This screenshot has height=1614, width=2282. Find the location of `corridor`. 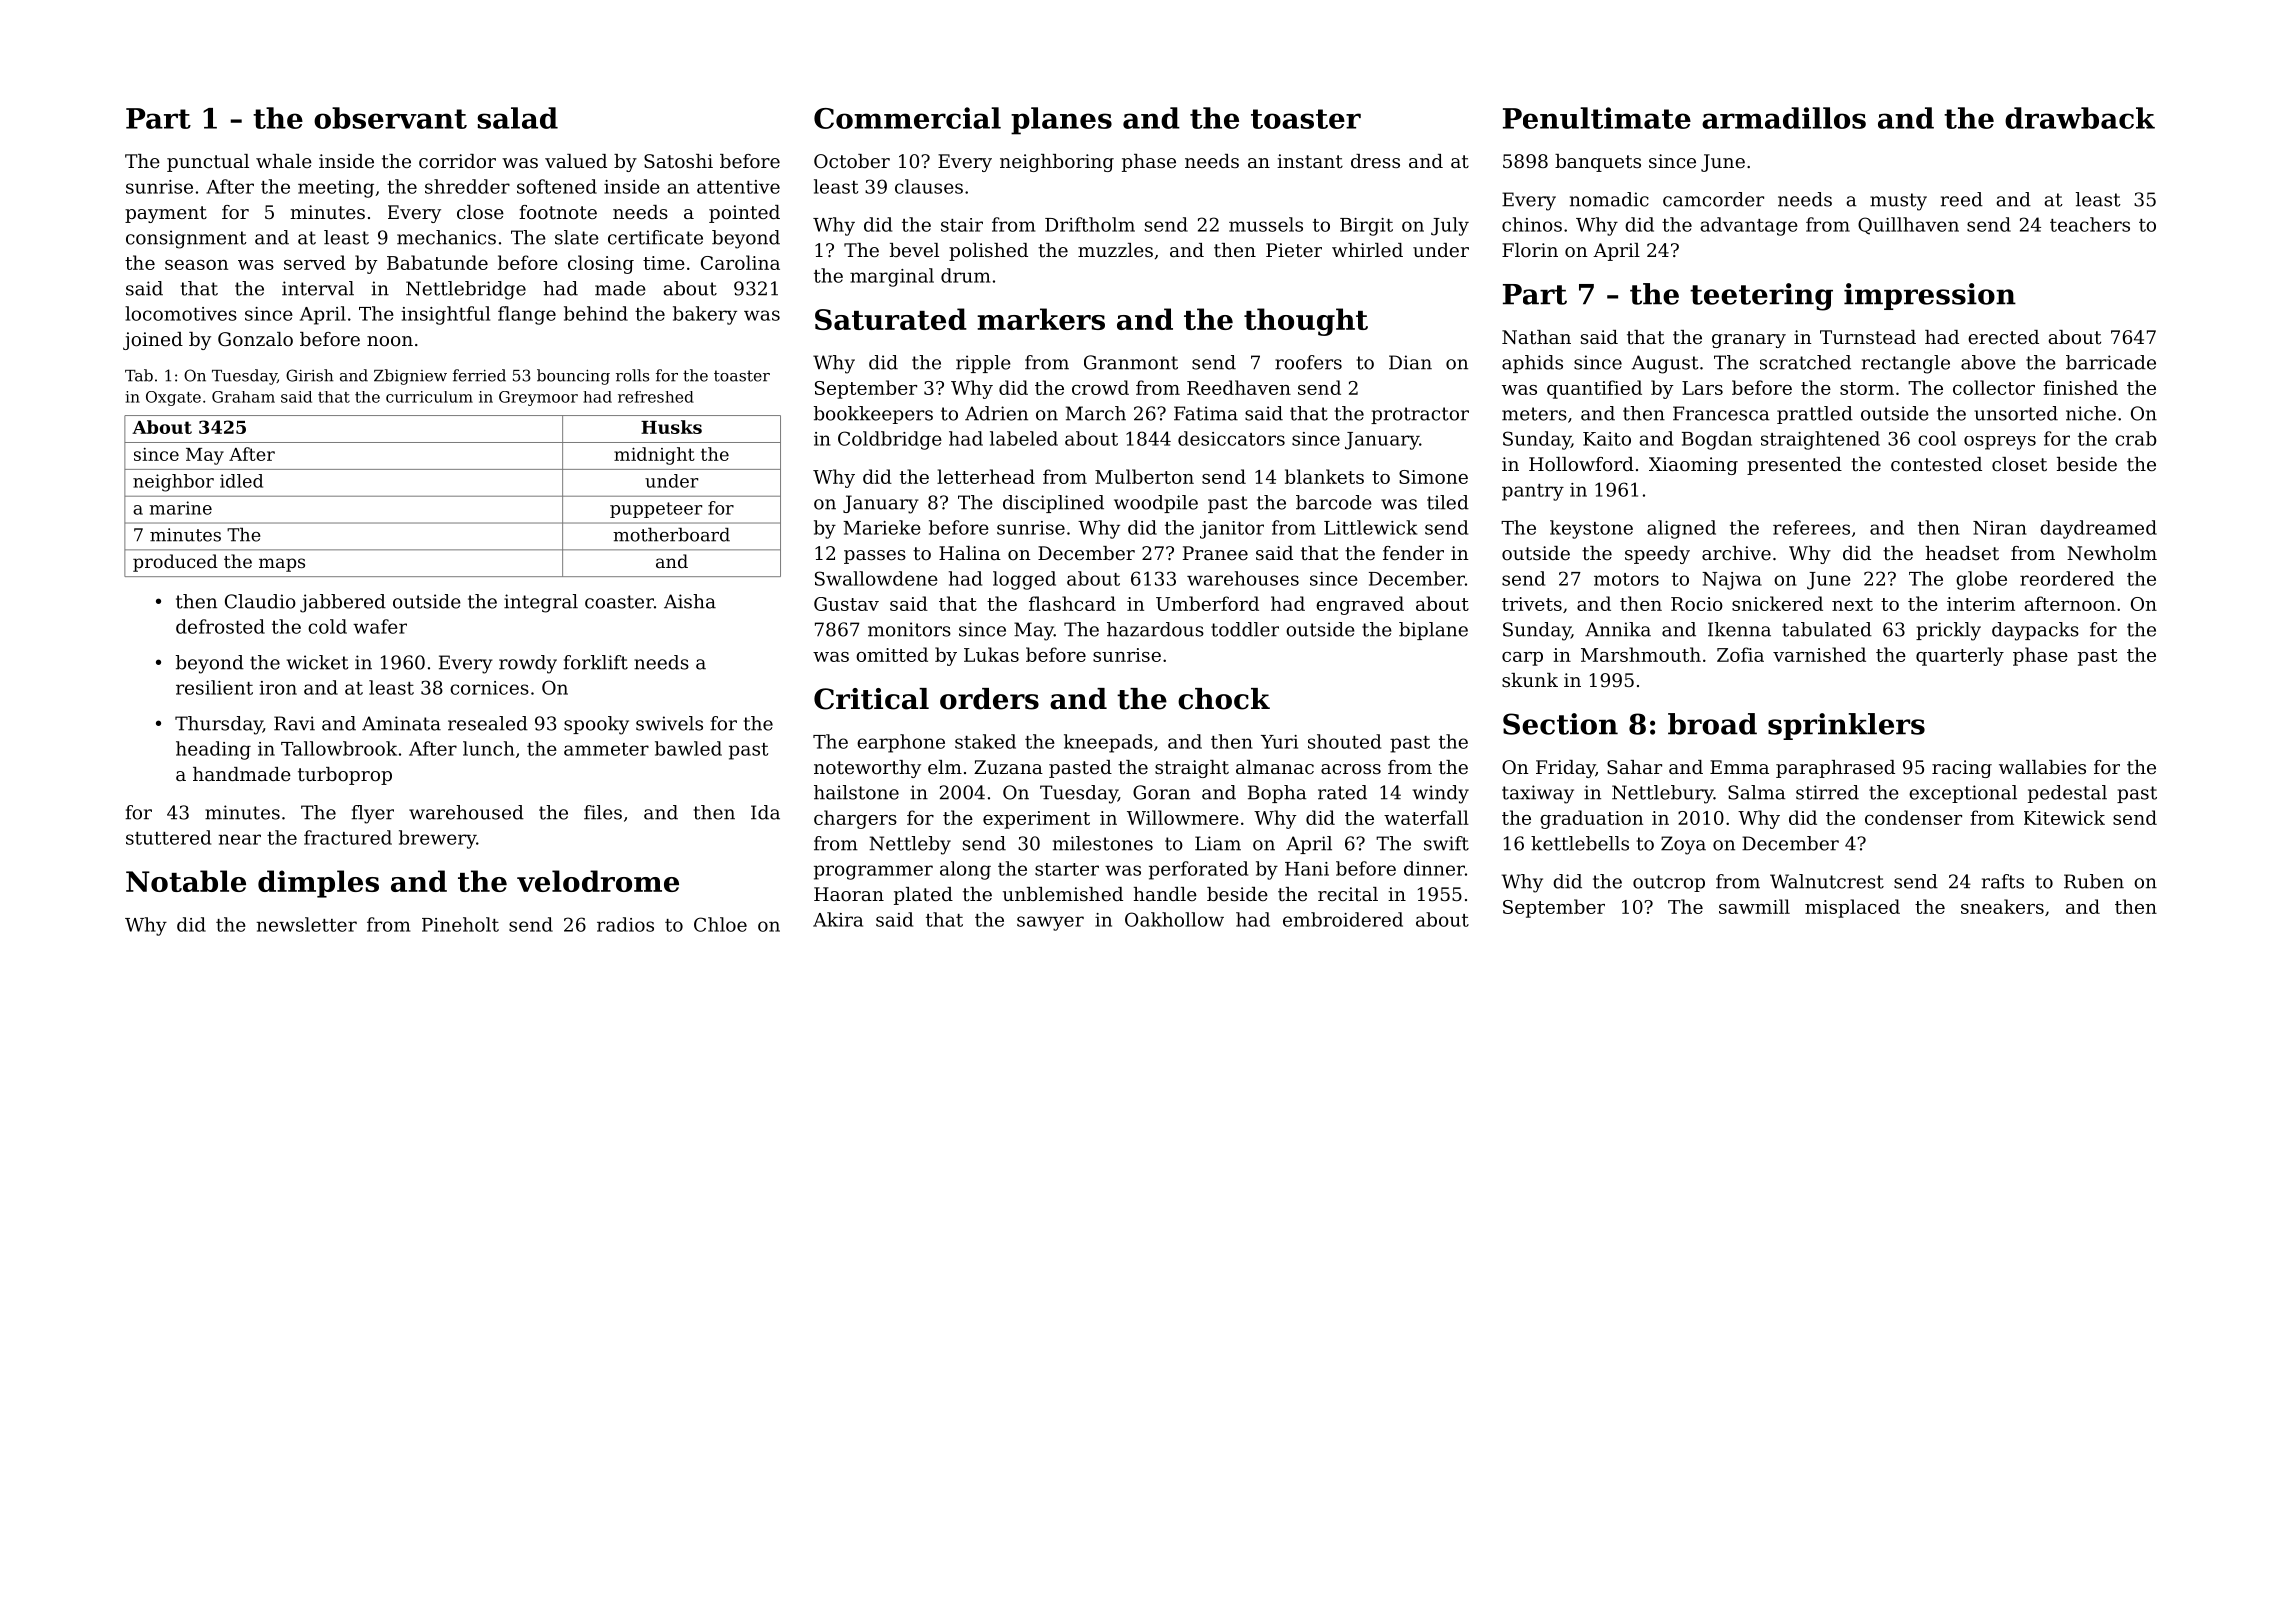

corridor is located at coordinates (457, 161).
